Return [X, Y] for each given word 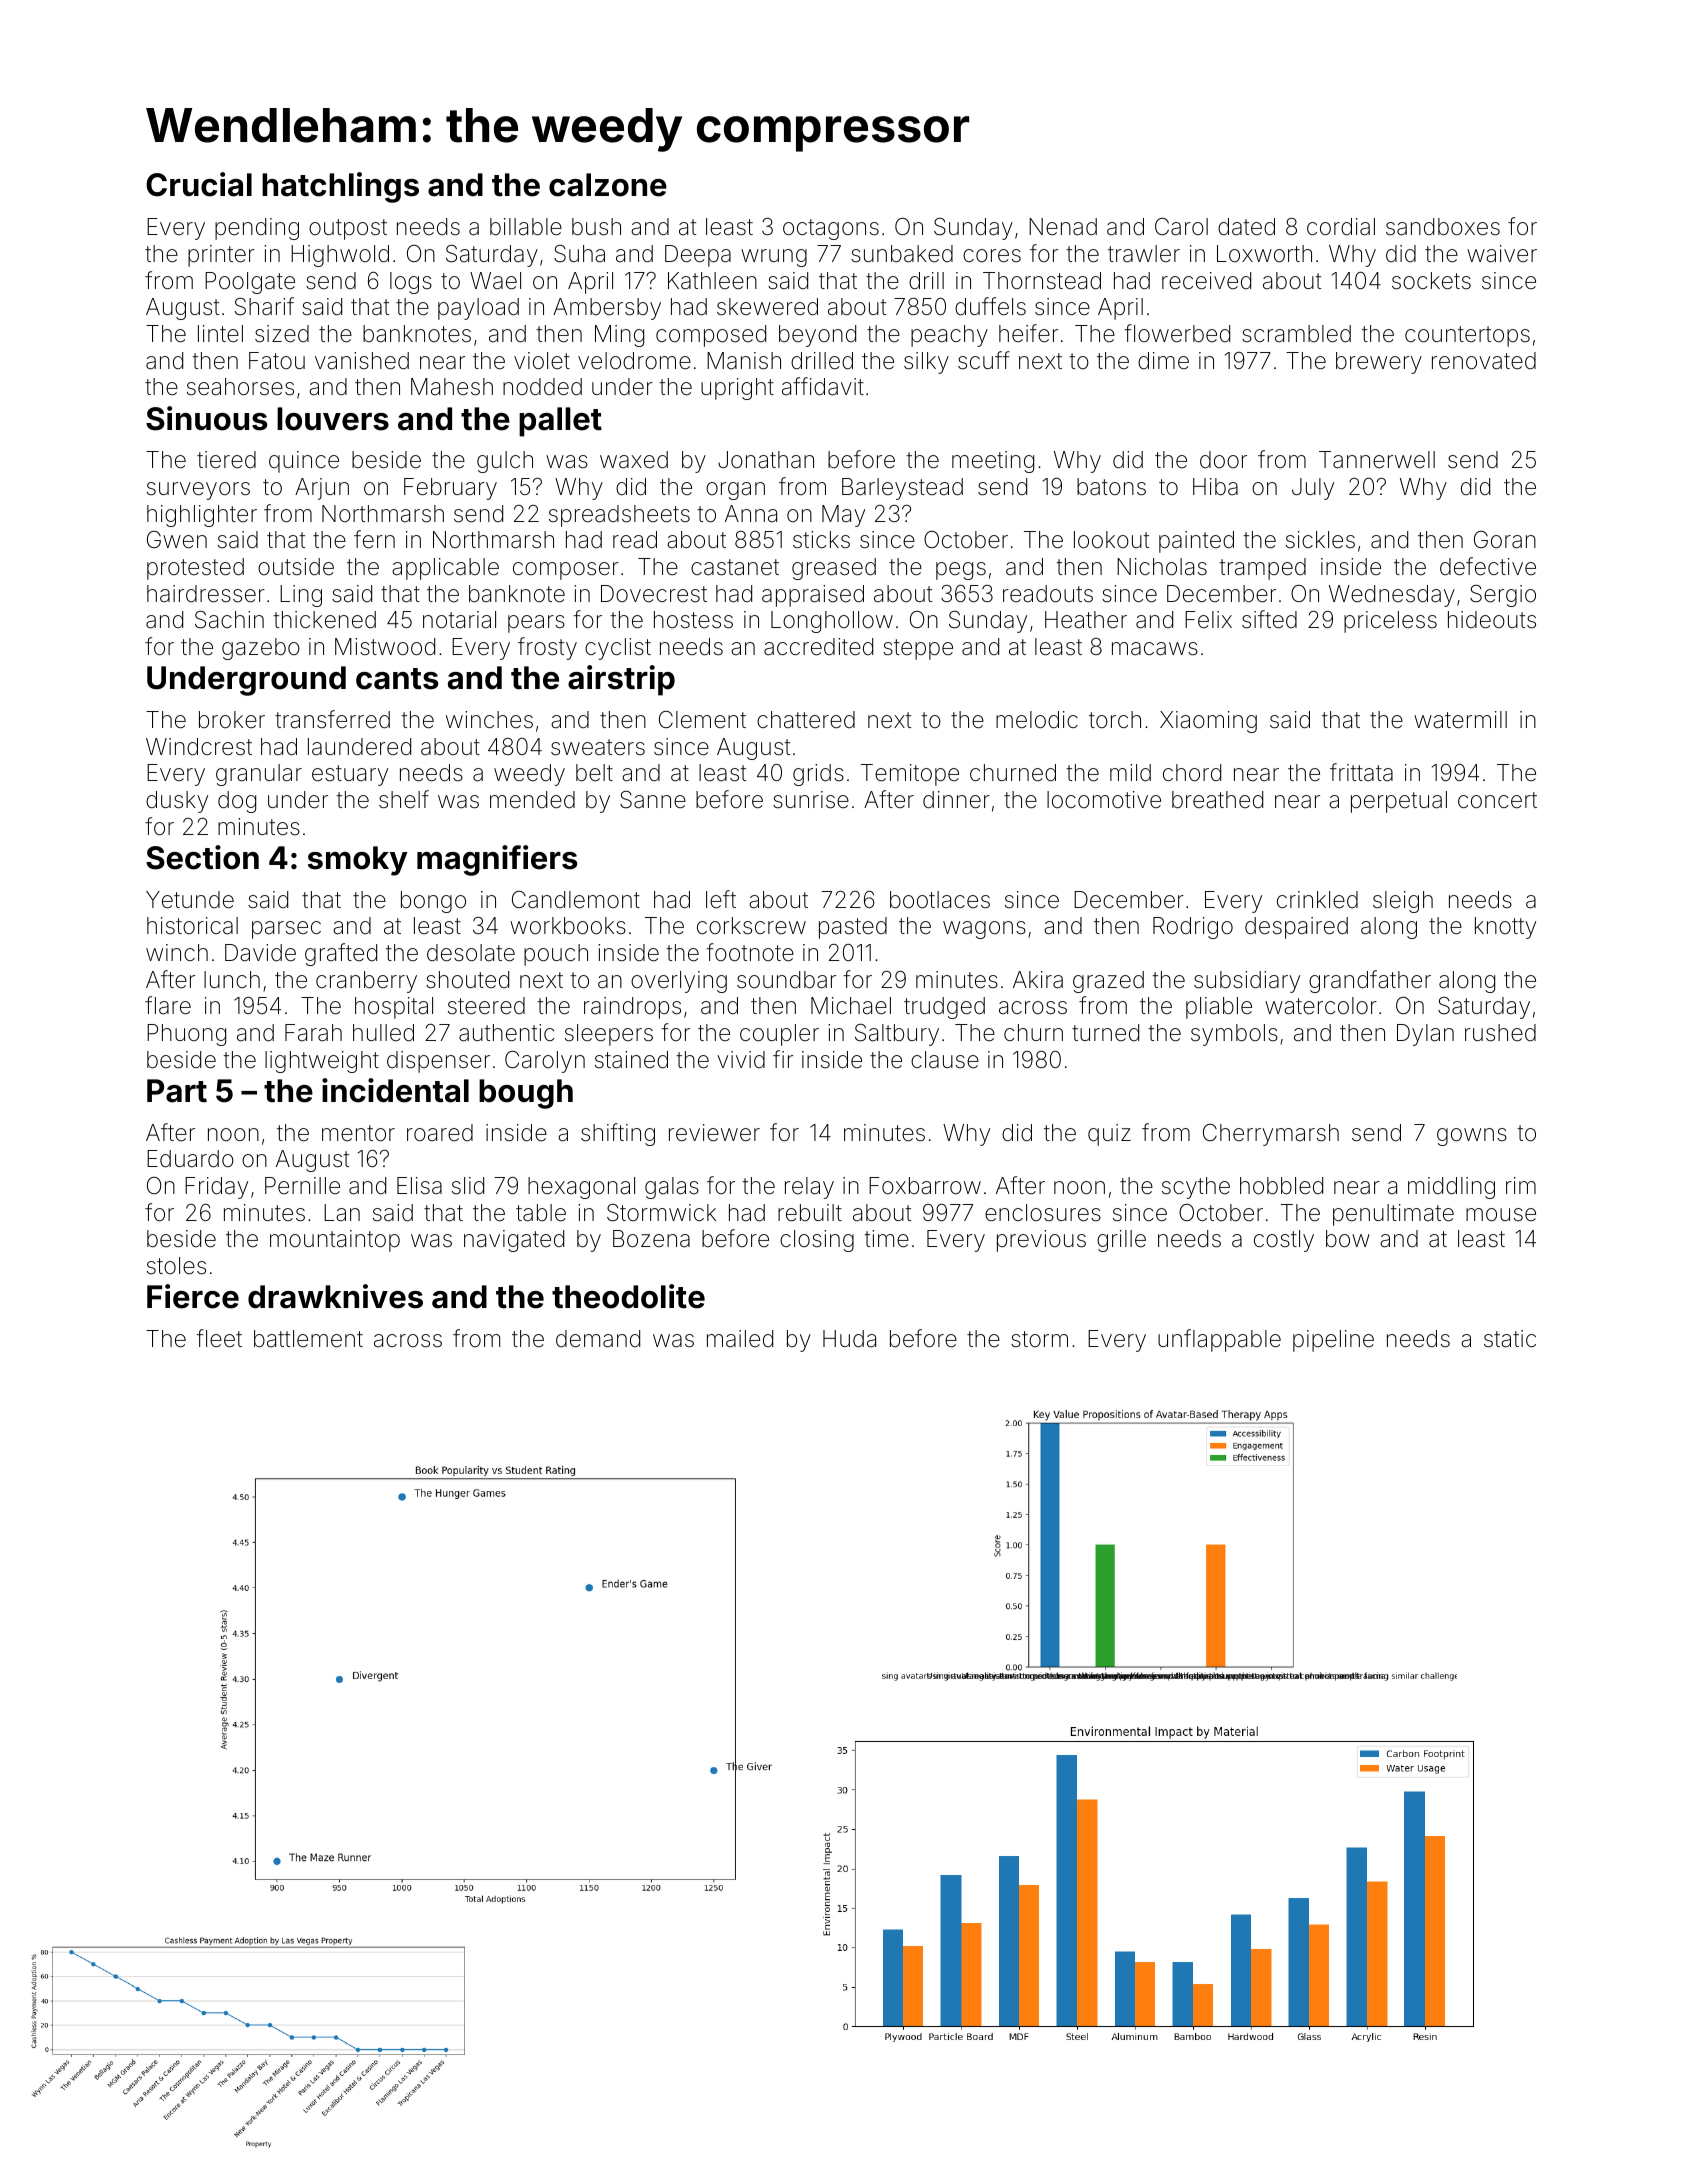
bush [596, 227]
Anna [751, 513]
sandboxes [1443, 227]
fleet [219, 1338]
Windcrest [199, 747]
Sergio [1503, 596]
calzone [608, 185]
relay [809, 1188]
